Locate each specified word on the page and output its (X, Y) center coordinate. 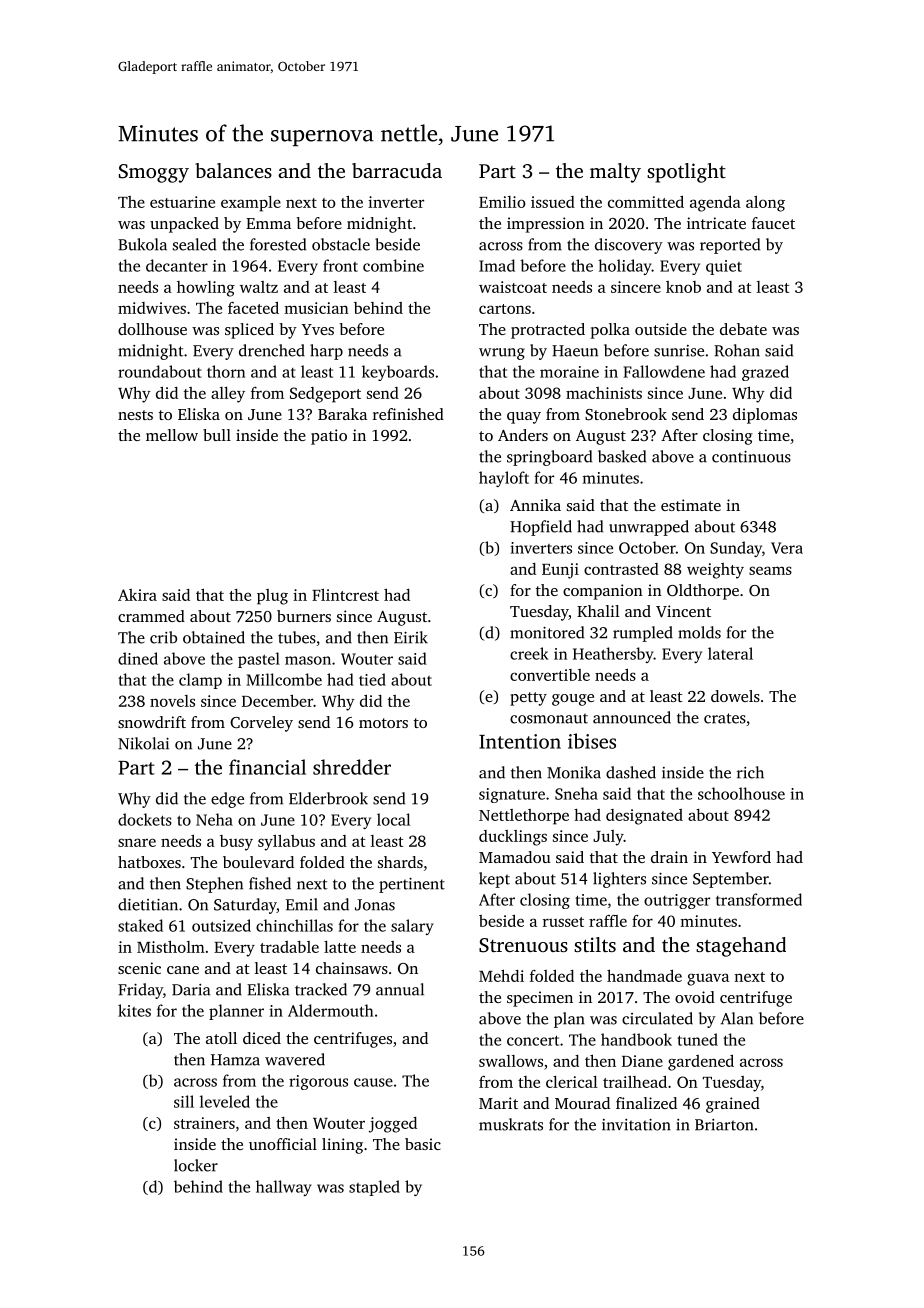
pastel (259, 660)
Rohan (737, 350)
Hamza (235, 1060)
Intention (520, 741)
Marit (498, 1103)
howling (206, 289)
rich (750, 772)
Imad (497, 265)
